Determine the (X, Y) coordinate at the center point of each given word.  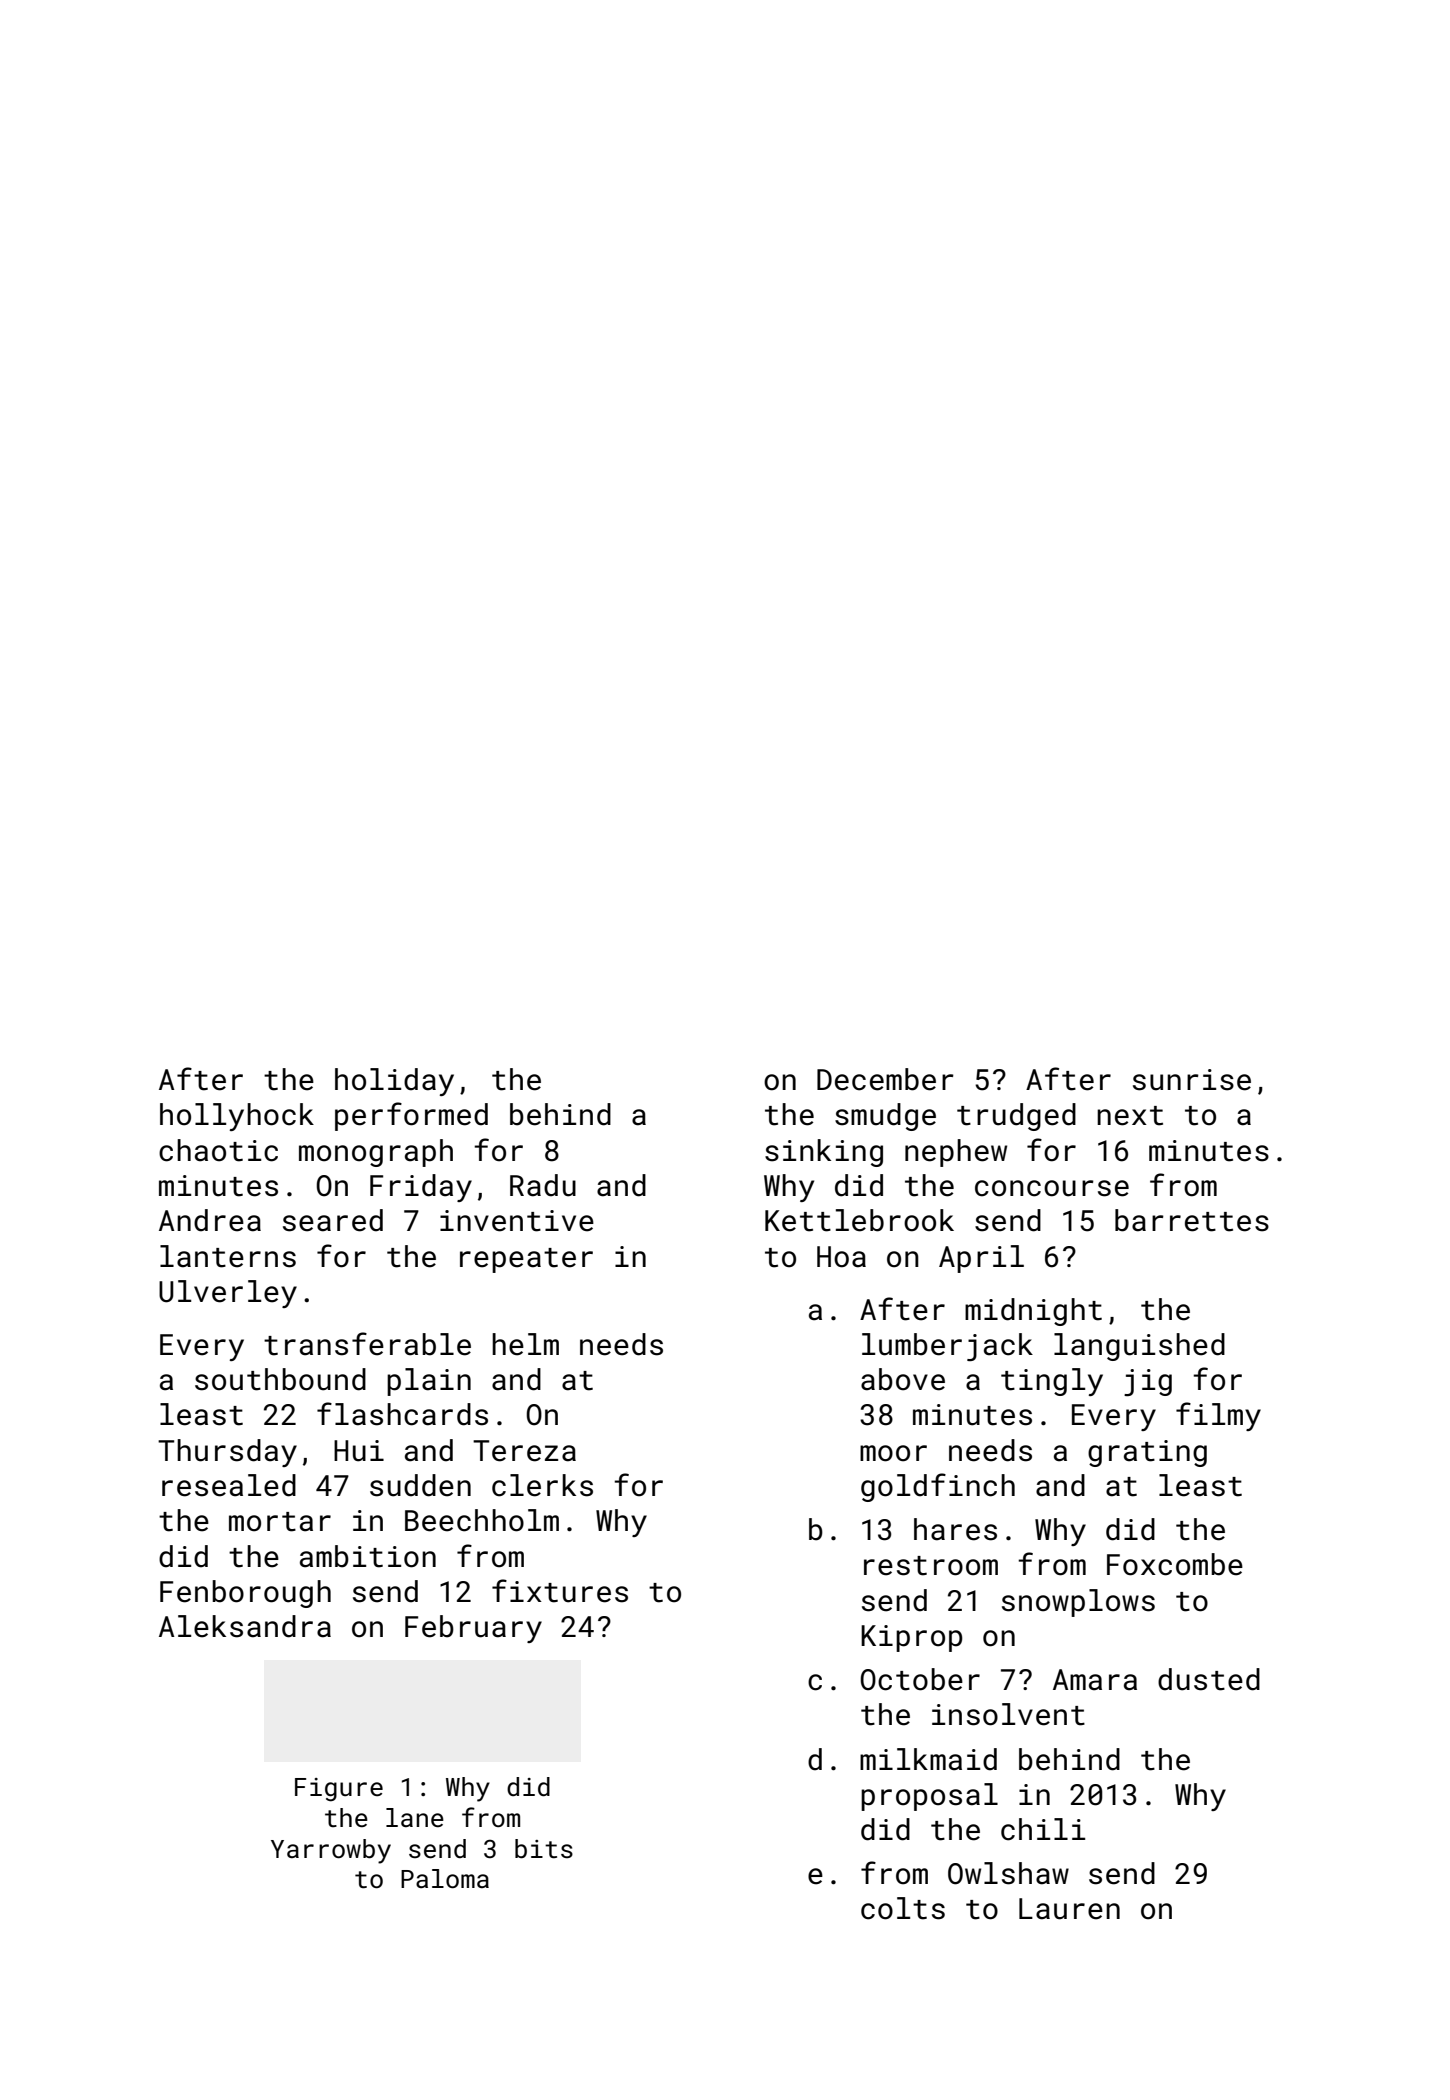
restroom (931, 1566)
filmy (1218, 1416)
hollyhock (237, 1117)
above (903, 1379)
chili (1043, 1829)
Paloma (445, 1878)
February (473, 1629)
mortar (280, 1522)
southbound (280, 1379)
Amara (1095, 1680)
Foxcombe (1175, 1564)
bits (544, 1849)
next (1130, 1116)
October (920, 1679)
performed (411, 1116)
